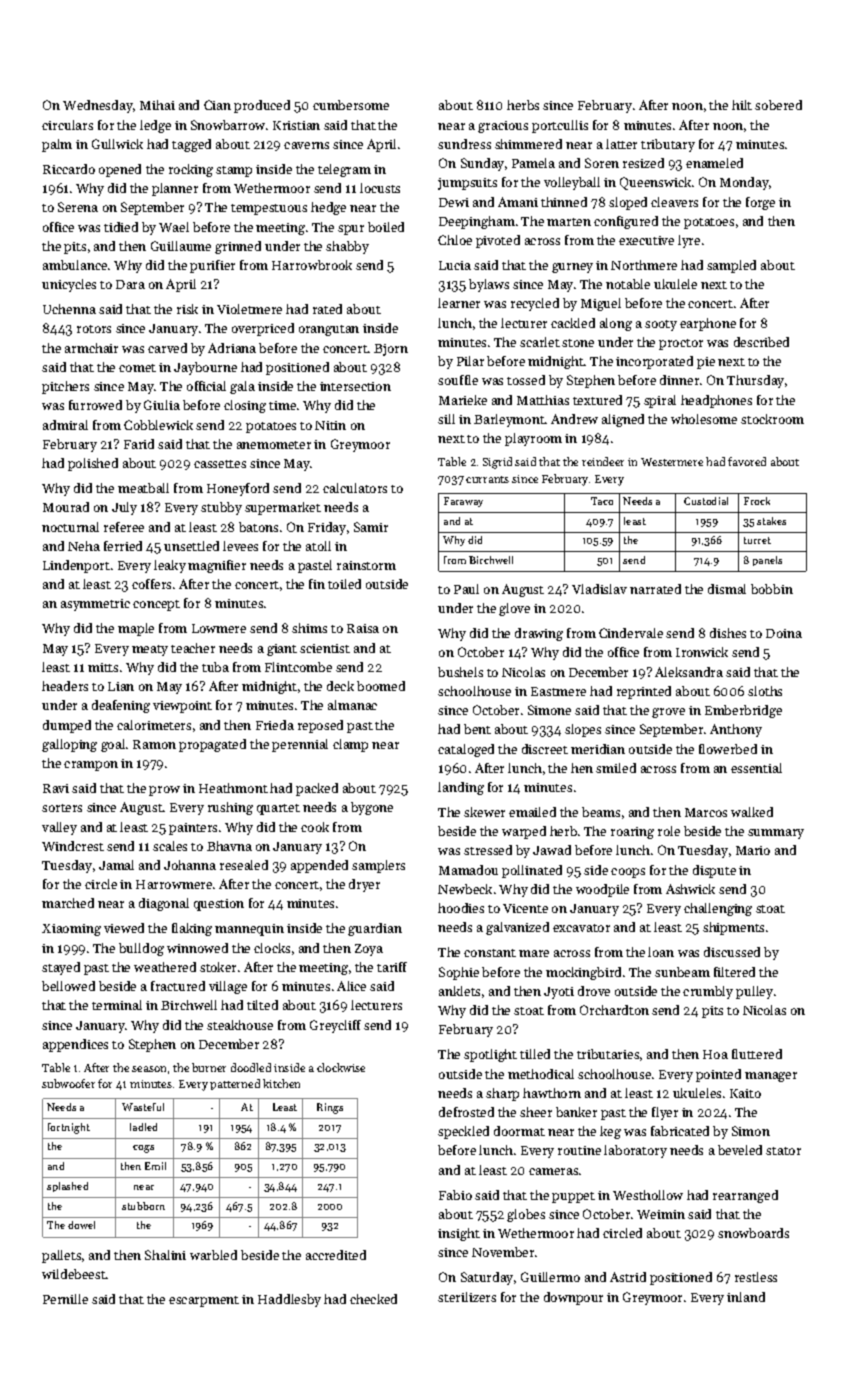 The image size is (849, 1400). I want to click on Hoa, so click(715, 1054).
